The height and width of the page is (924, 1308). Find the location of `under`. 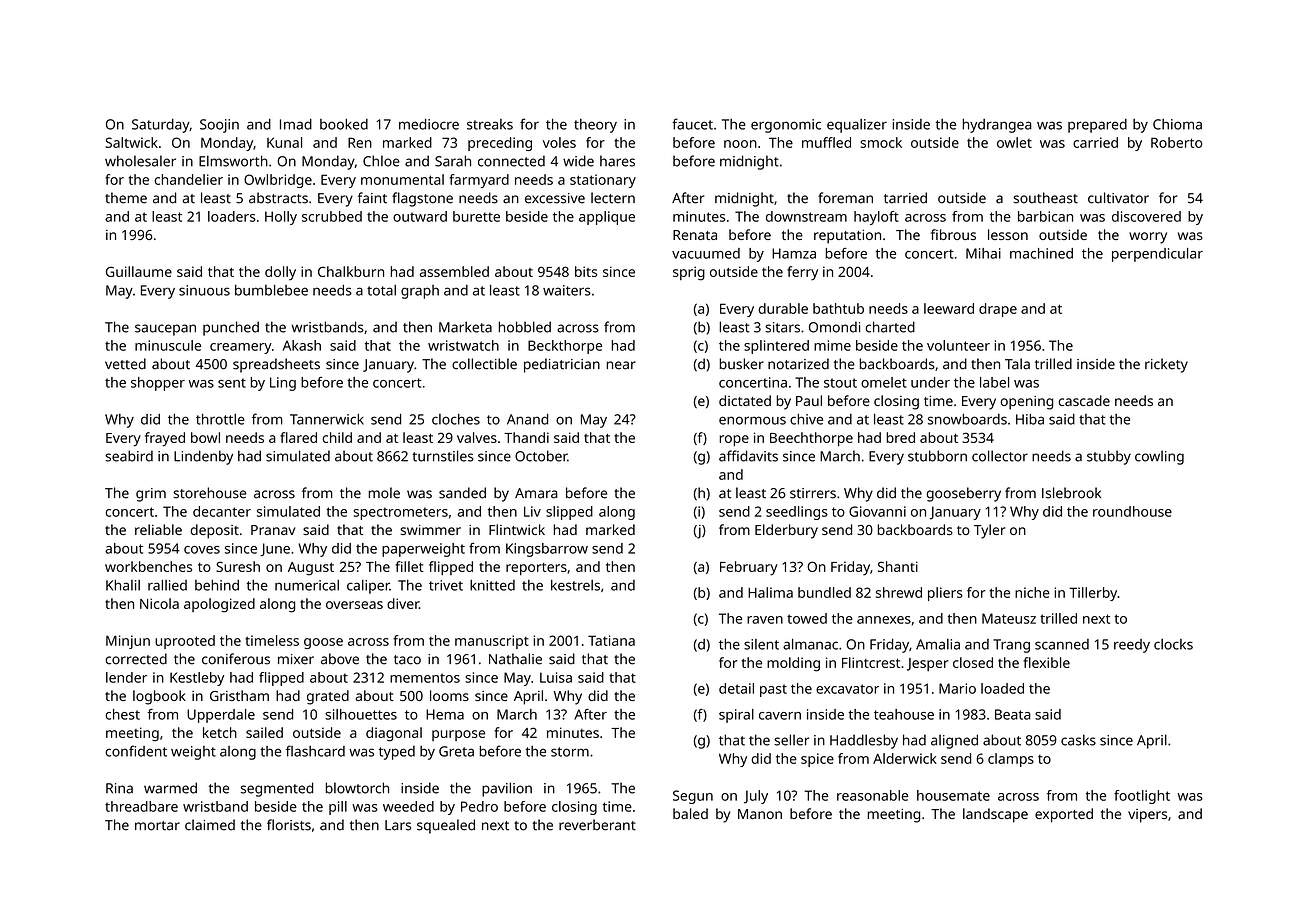

under is located at coordinates (930, 382).
